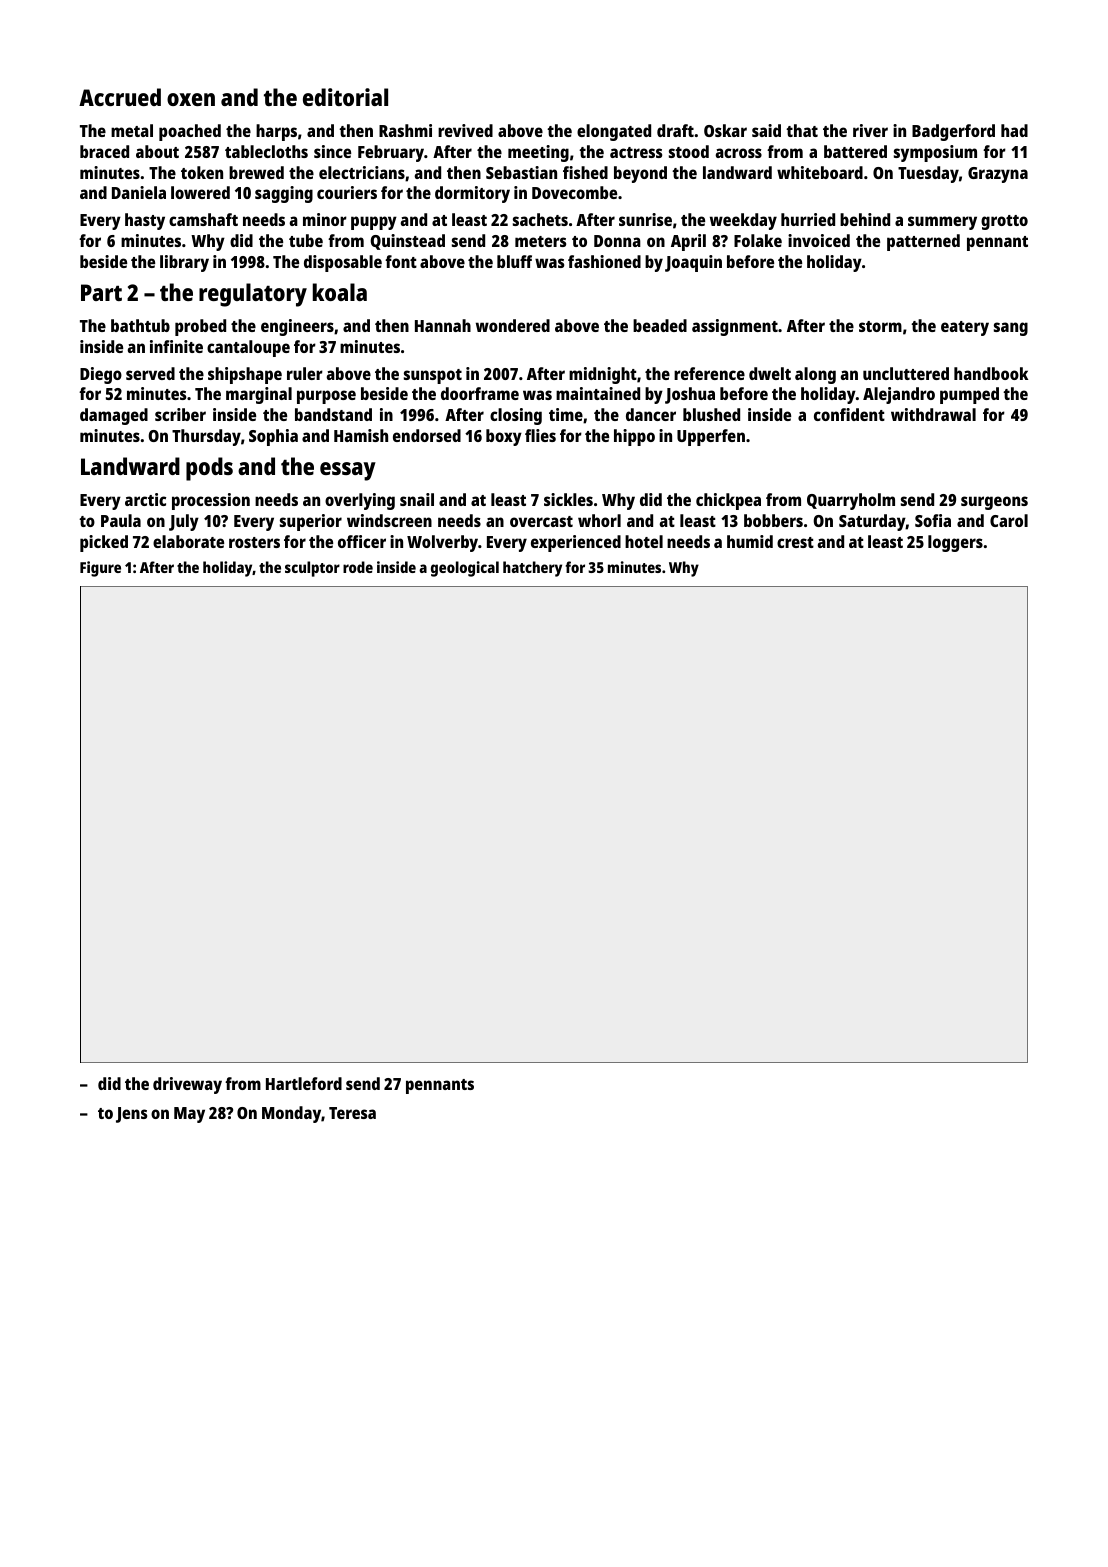  Describe the element at coordinates (140, 325) in the screenshot. I see `bathtub` at that location.
